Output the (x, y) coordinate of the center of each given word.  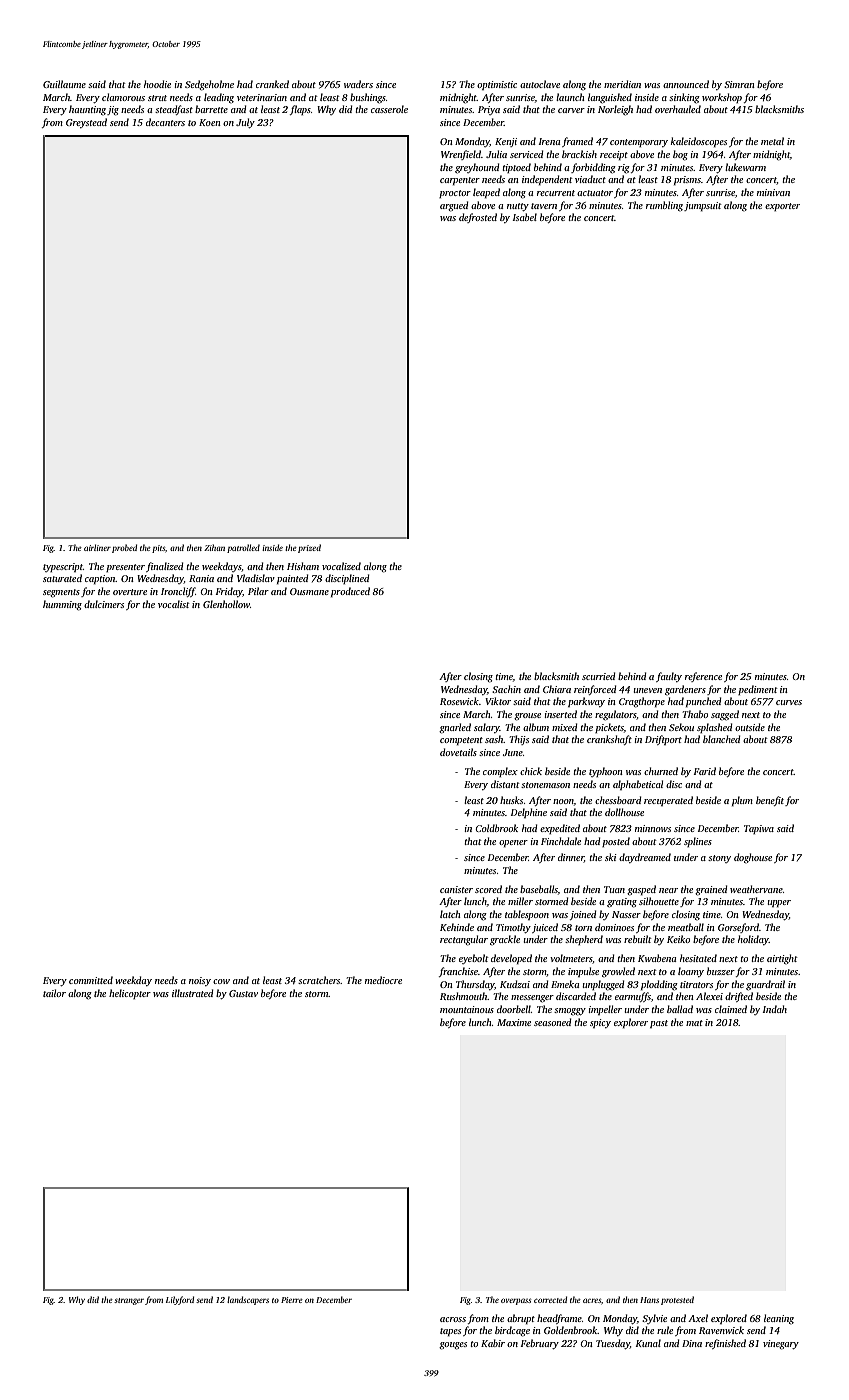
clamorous (123, 97)
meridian (622, 84)
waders (358, 84)
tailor (54, 993)
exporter (782, 207)
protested (677, 1300)
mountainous (467, 1009)
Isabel (524, 217)
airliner (97, 547)
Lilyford (180, 1300)
